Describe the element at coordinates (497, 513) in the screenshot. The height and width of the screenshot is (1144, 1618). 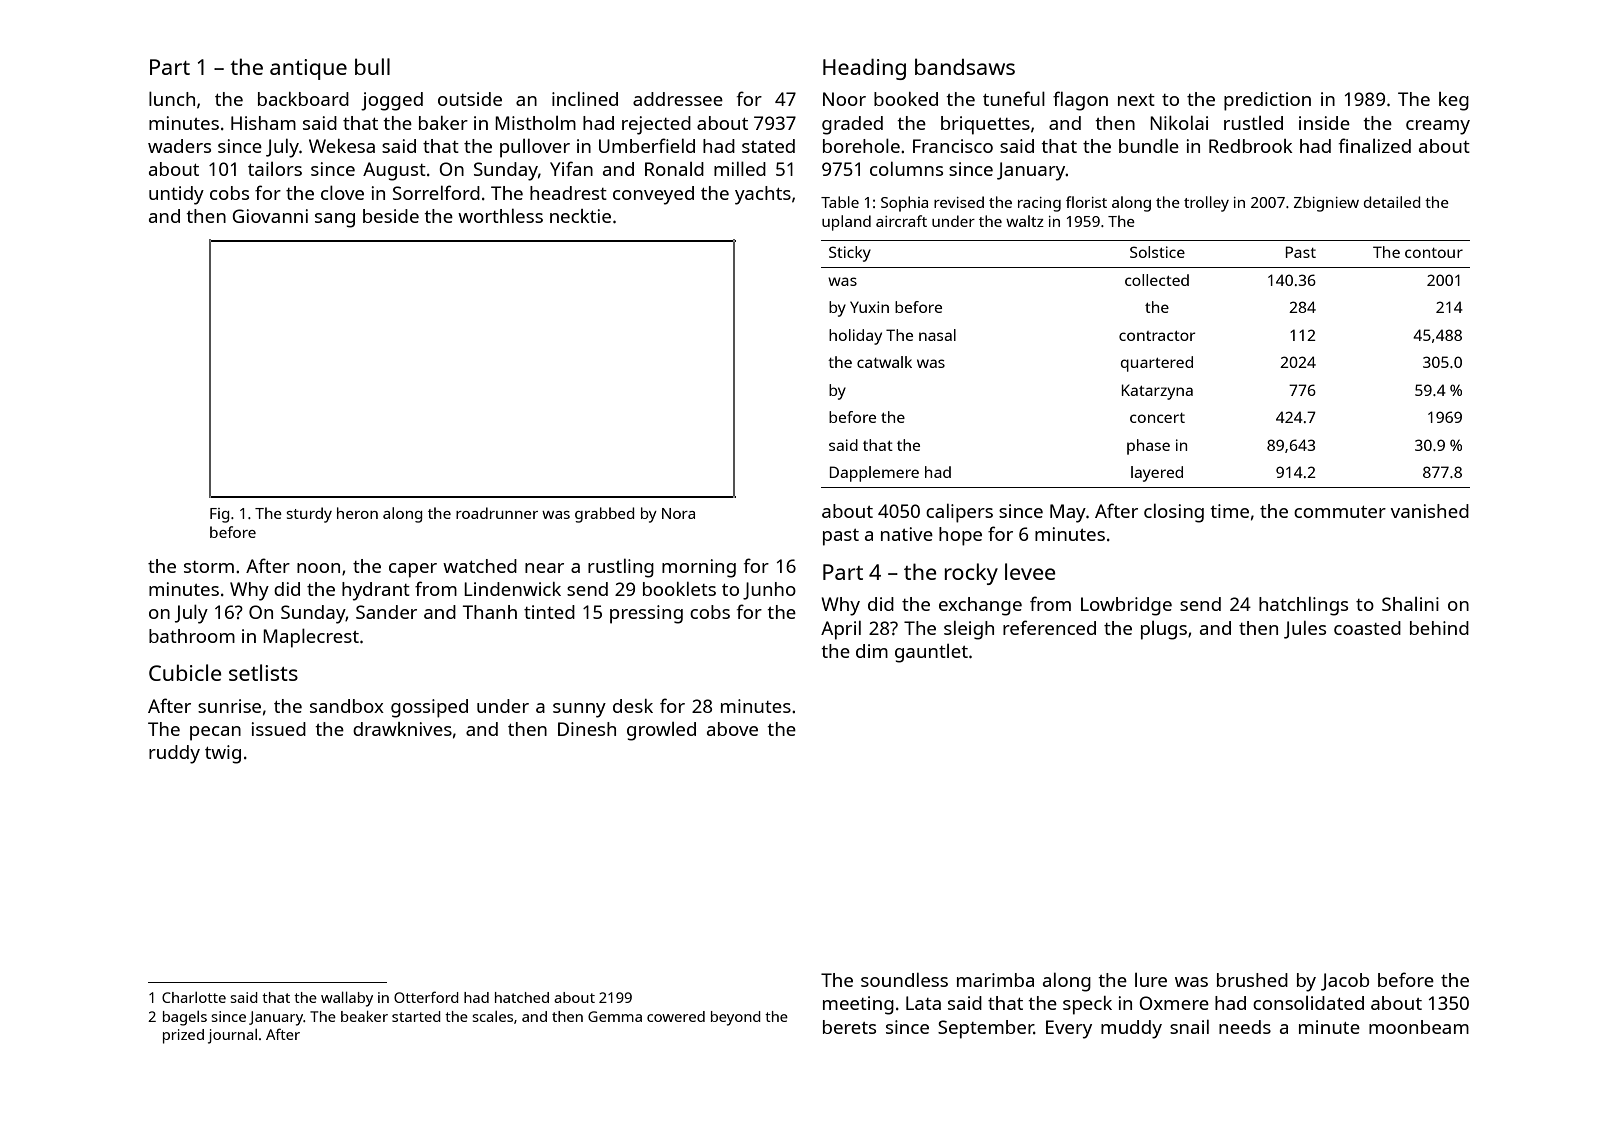
I see `roadrunner` at that location.
